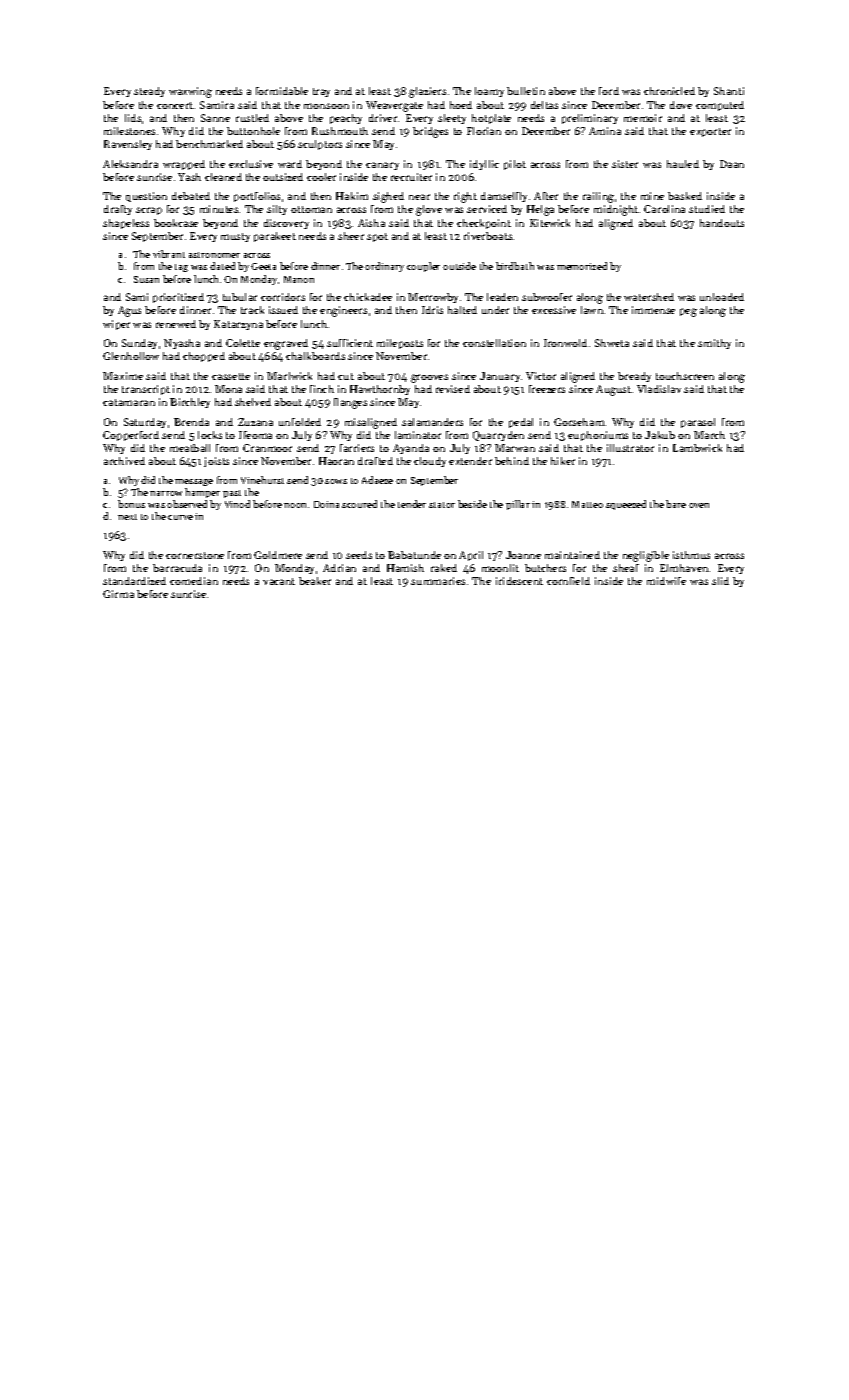 The width and height of the screenshot is (849, 1400). I want to click on waxwing, so click(190, 92).
